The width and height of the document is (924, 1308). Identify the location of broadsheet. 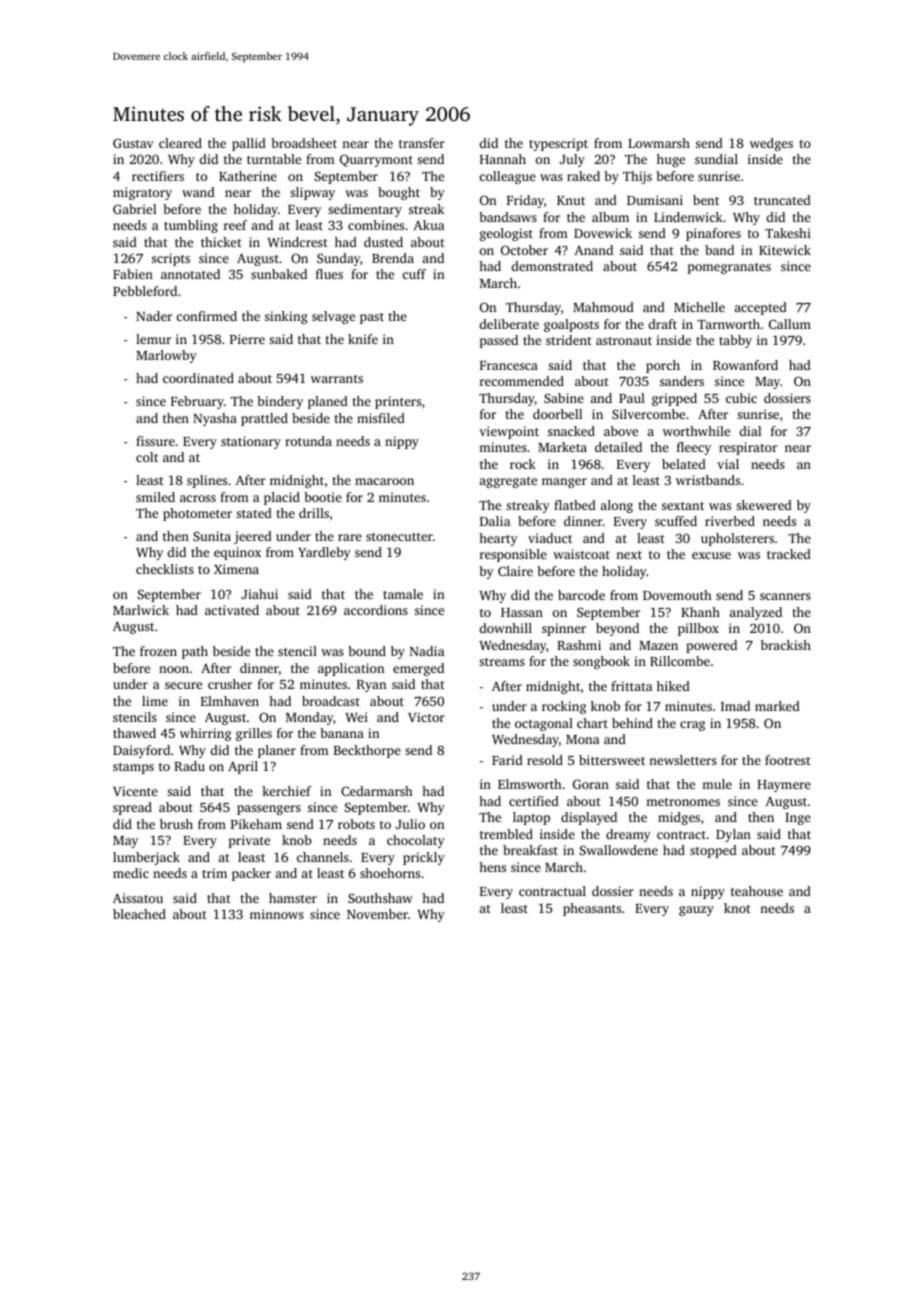
(304, 143).
